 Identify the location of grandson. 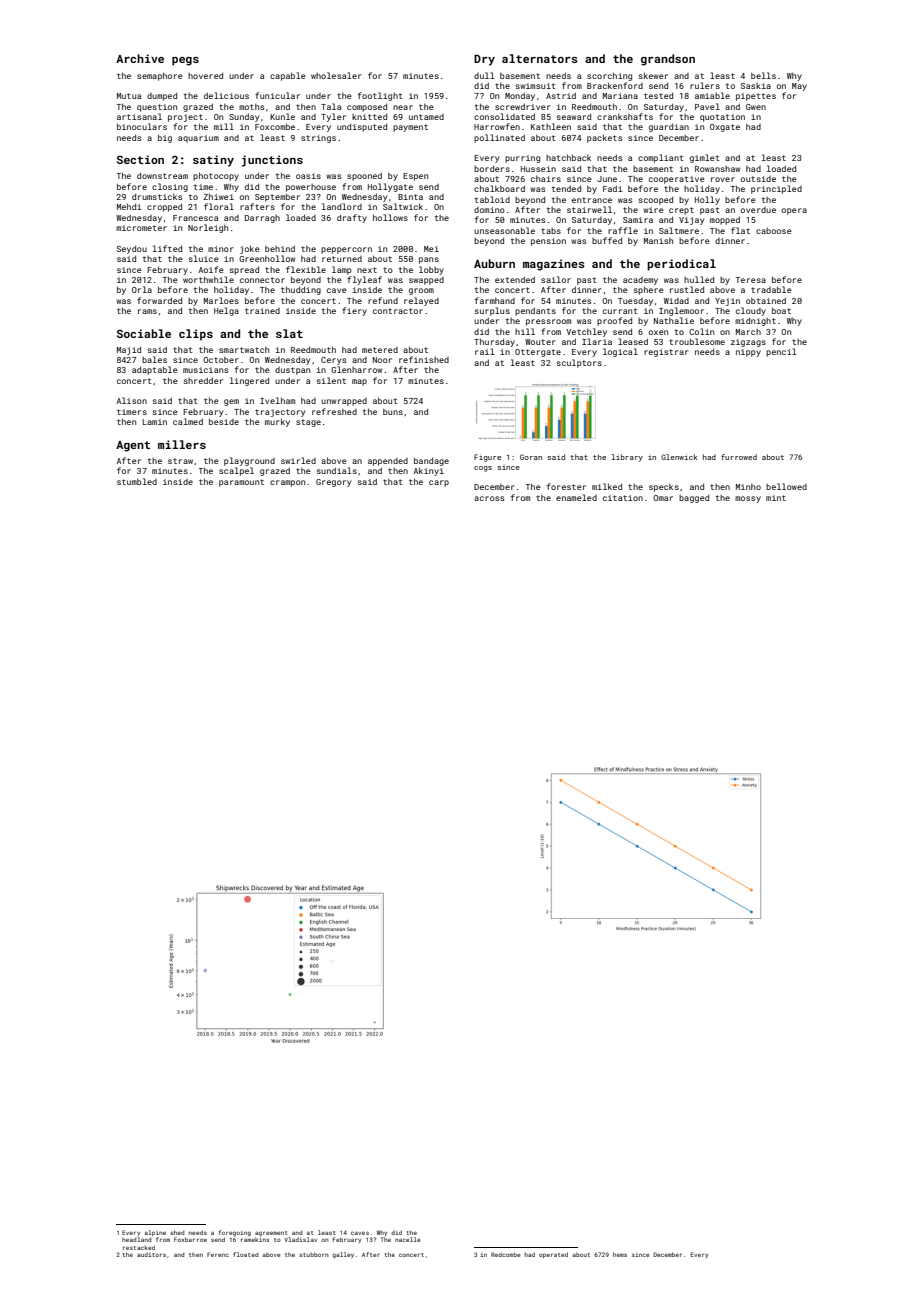
(668, 60).
